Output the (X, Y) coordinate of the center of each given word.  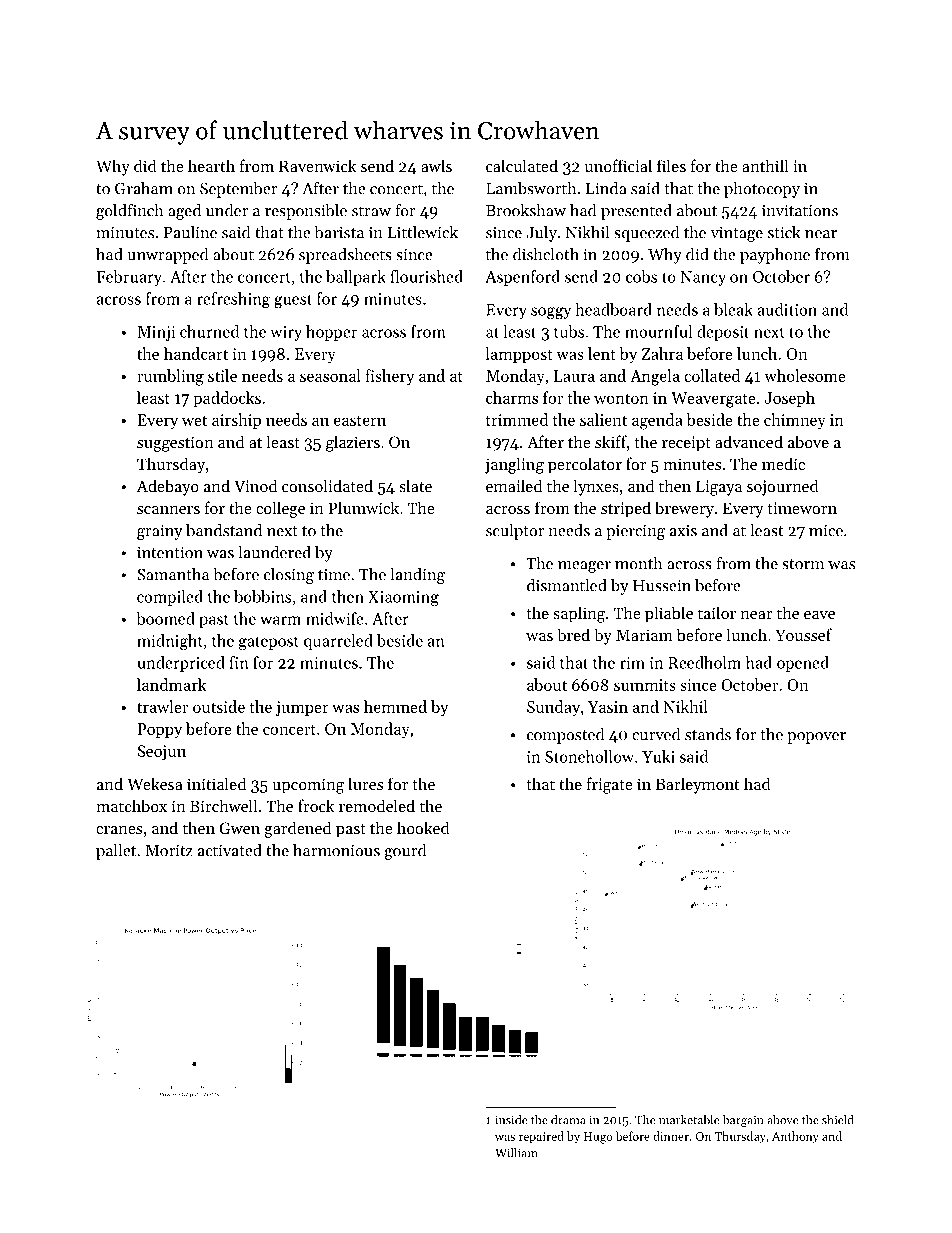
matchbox (131, 805)
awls (436, 165)
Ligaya (719, 488)
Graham (144, 188)
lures (365, 783)
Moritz (169, 851)
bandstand (224, 530)
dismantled (567, 585)
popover (816, 738)
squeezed (646, 234)
